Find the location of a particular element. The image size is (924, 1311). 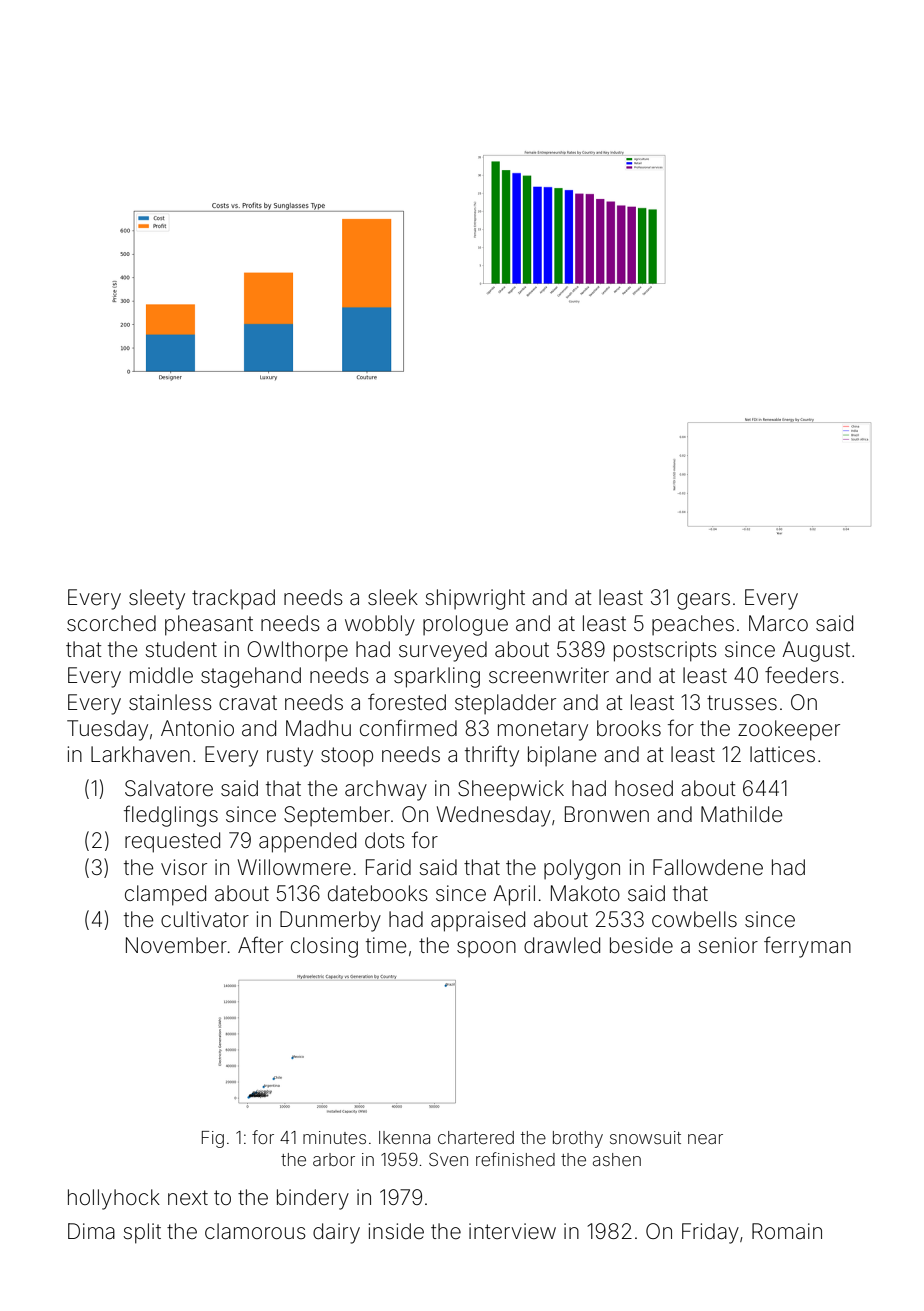

hosed is located at coordinates (644, 788).
